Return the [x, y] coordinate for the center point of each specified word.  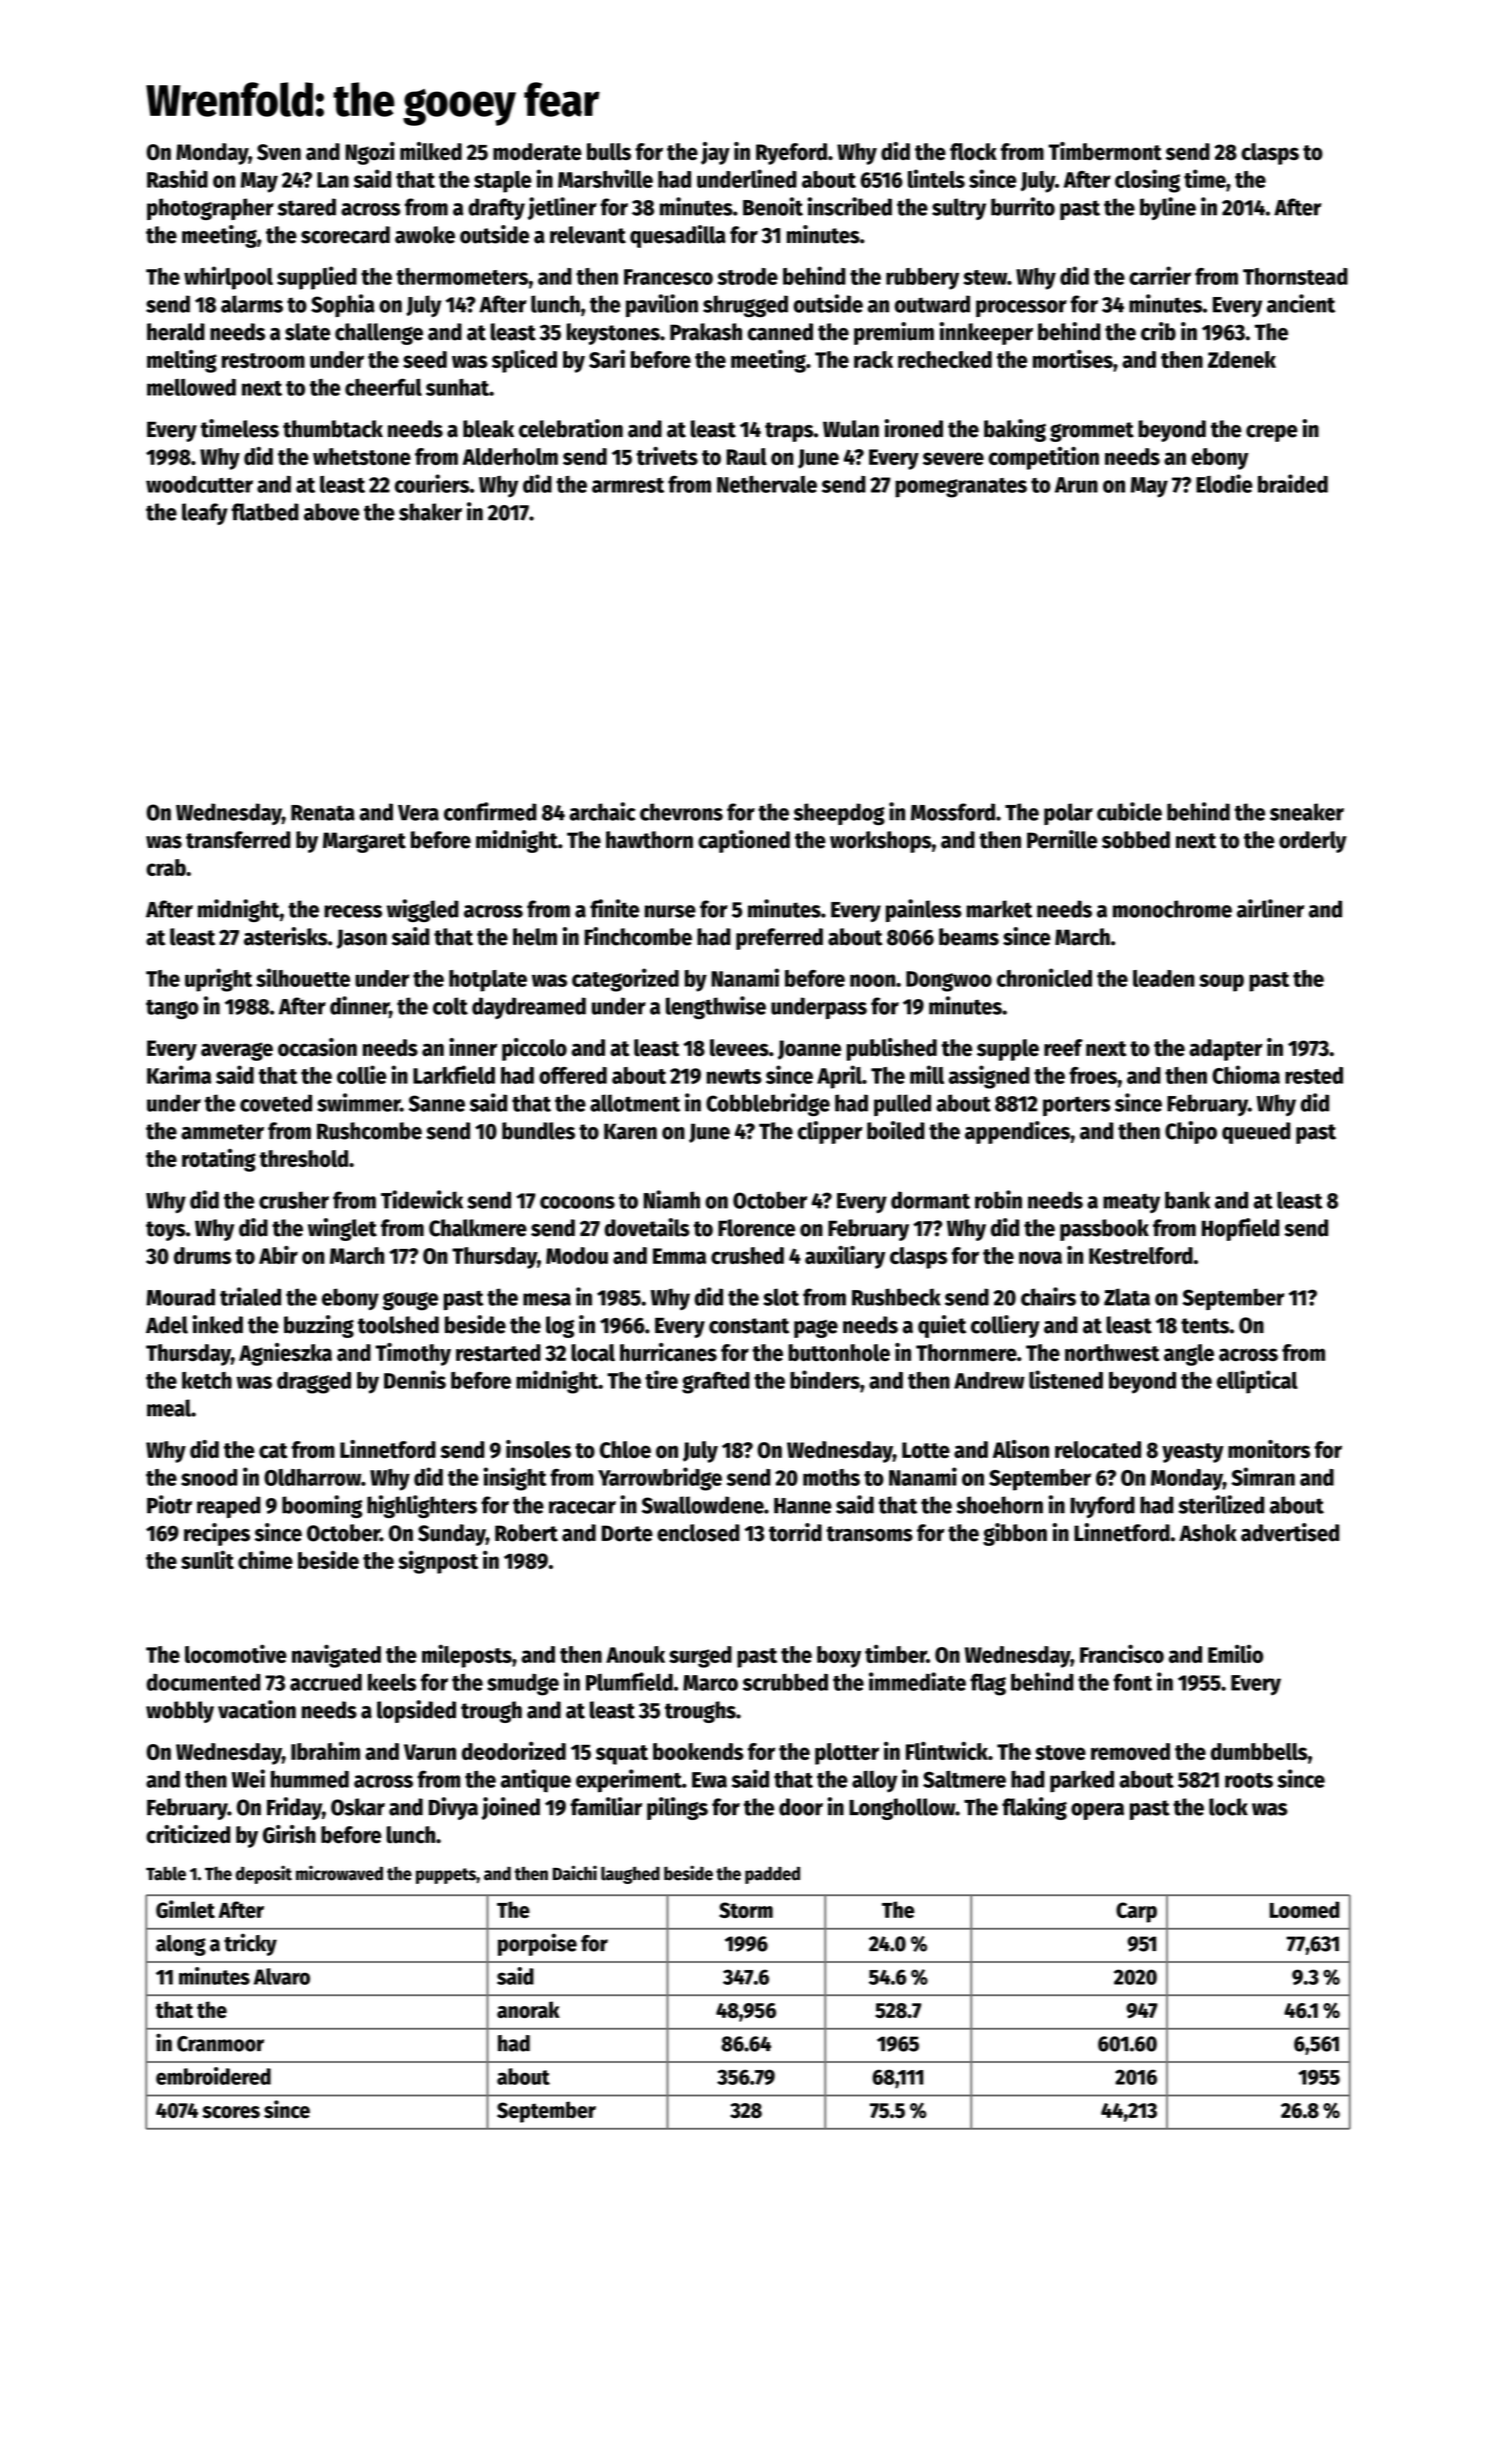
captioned [744, 841]
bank [1187, 1200]
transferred [238, 840]
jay [715, 153]
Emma [679, 1256]
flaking [1034, 1808]
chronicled [1044, 977]
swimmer [358, 1102]
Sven [279, 152]
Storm [746, 1910]
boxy [839, 1657]
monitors [1269, 1449]
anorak [528, 2009]
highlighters [422, 1506]
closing [1147, 181]
